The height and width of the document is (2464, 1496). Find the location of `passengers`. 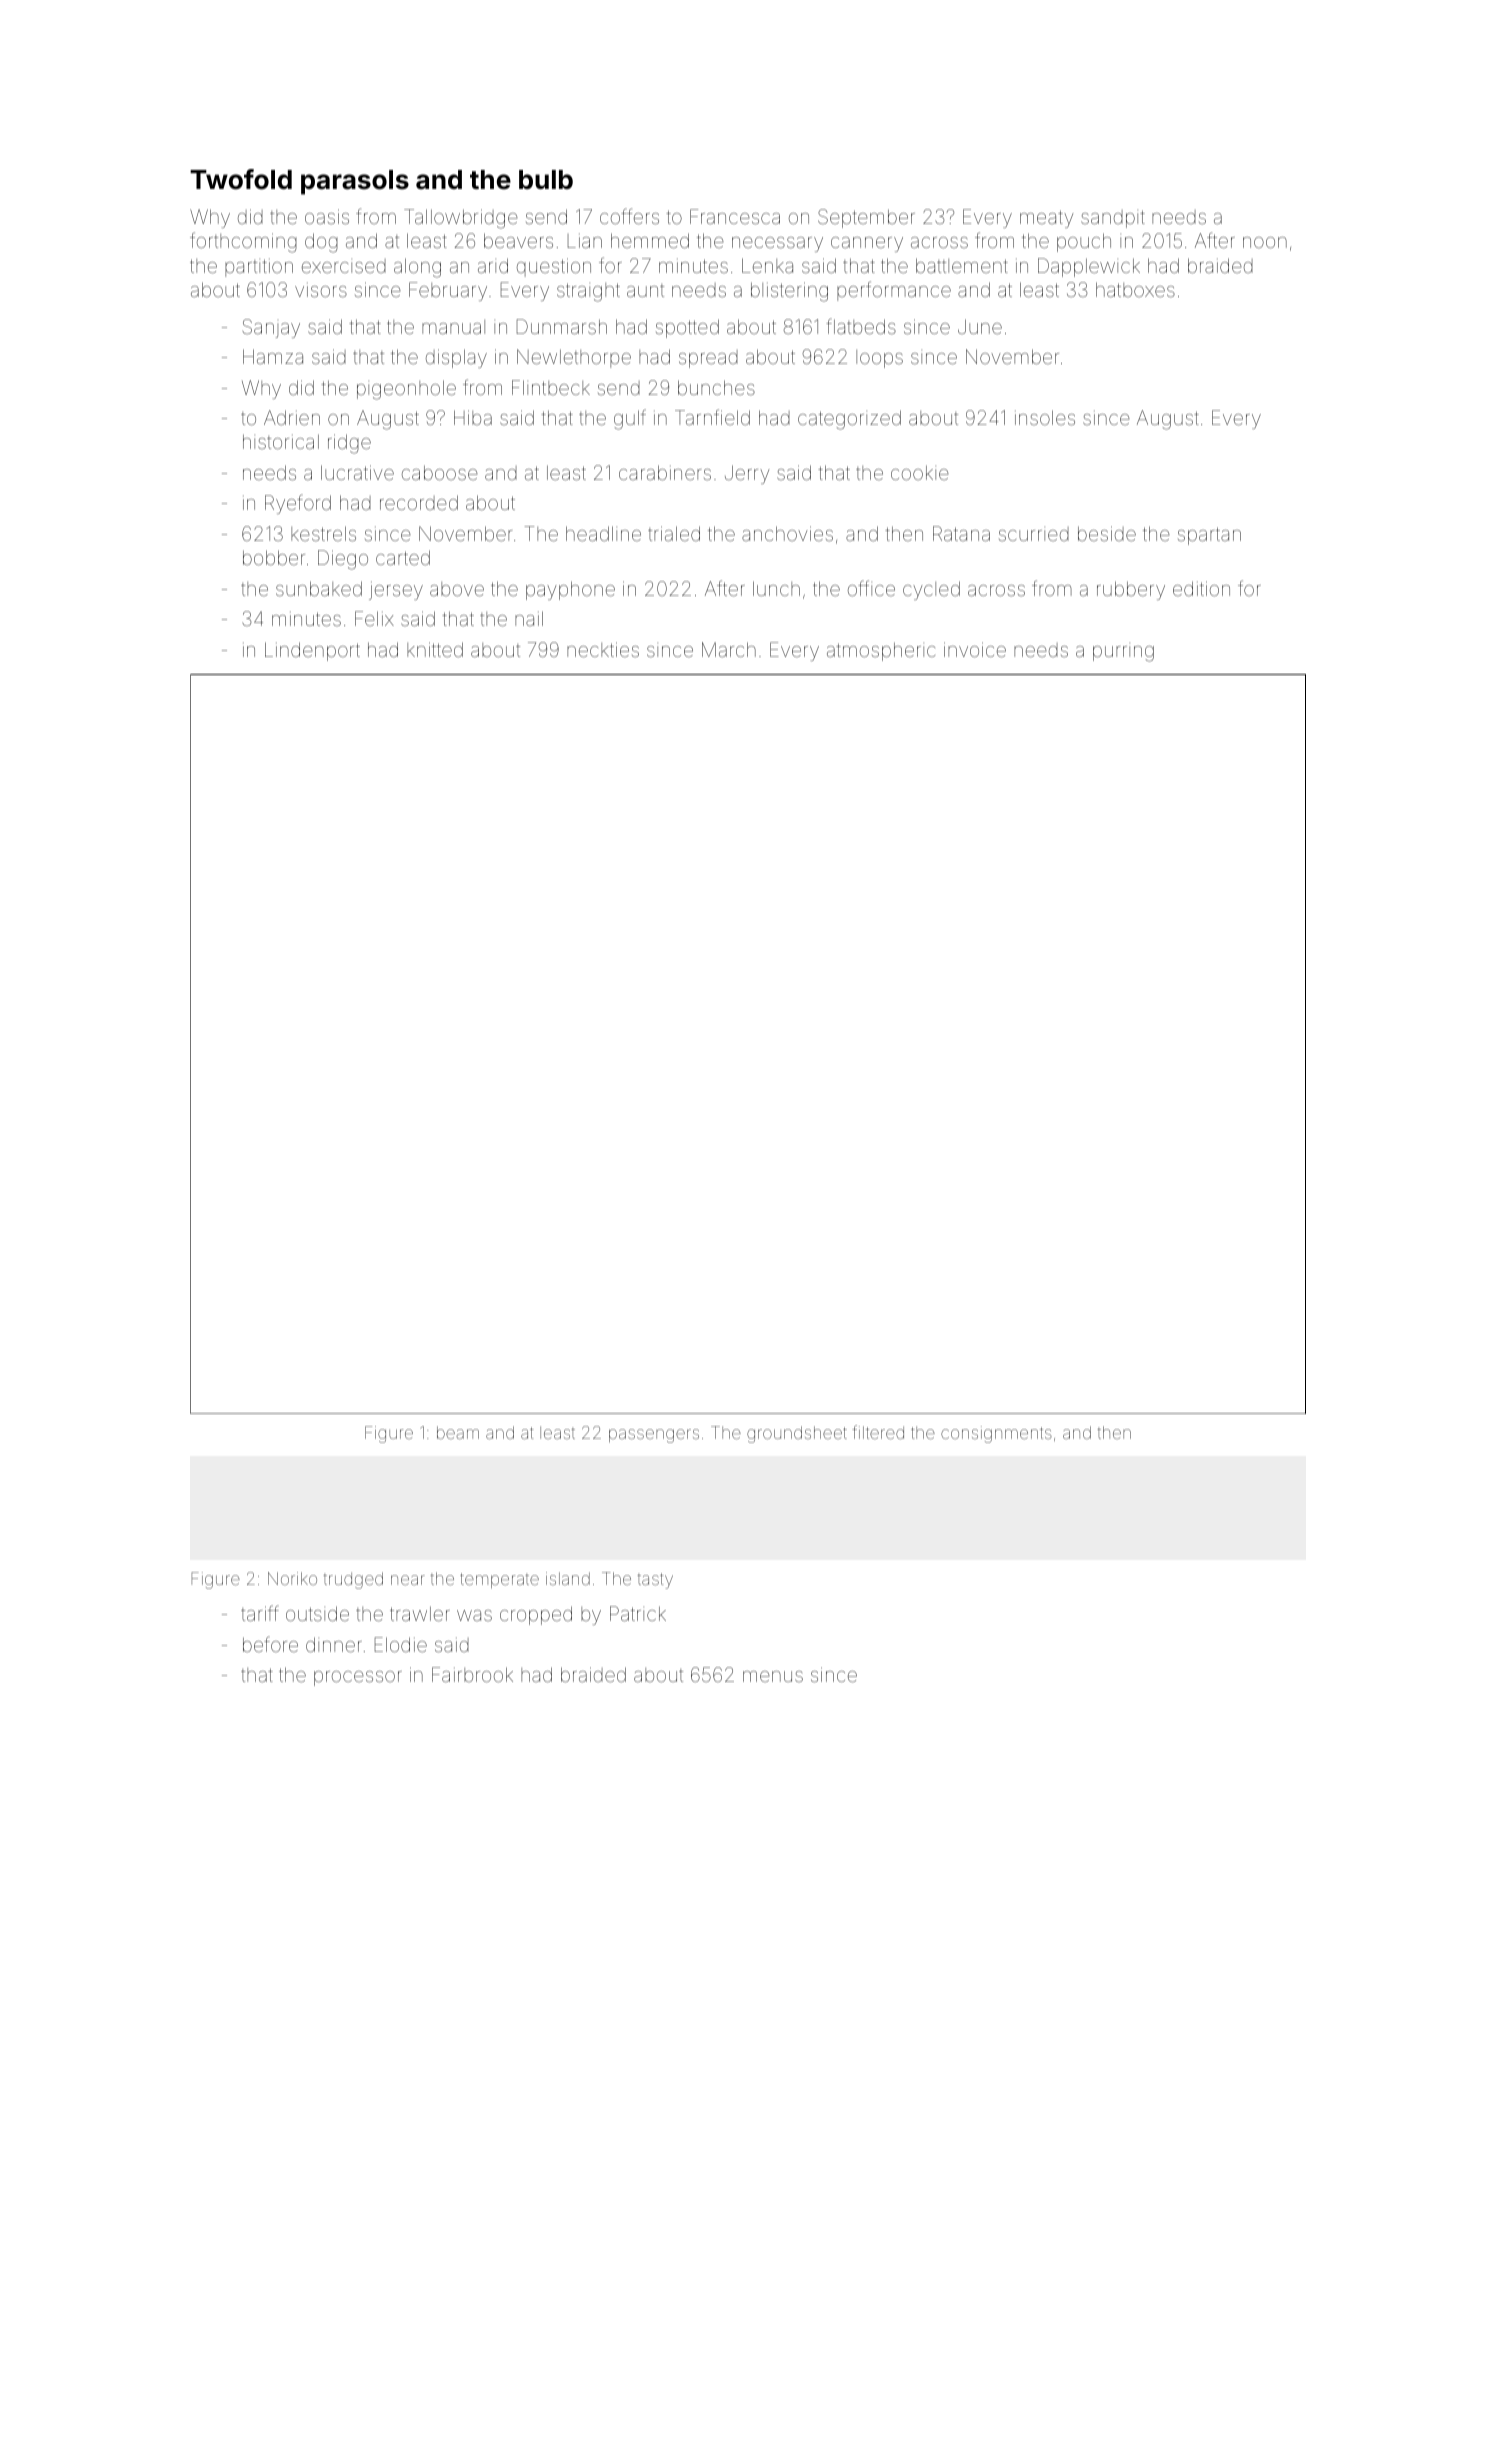

passengers is located at coordinates (654, 1436).
